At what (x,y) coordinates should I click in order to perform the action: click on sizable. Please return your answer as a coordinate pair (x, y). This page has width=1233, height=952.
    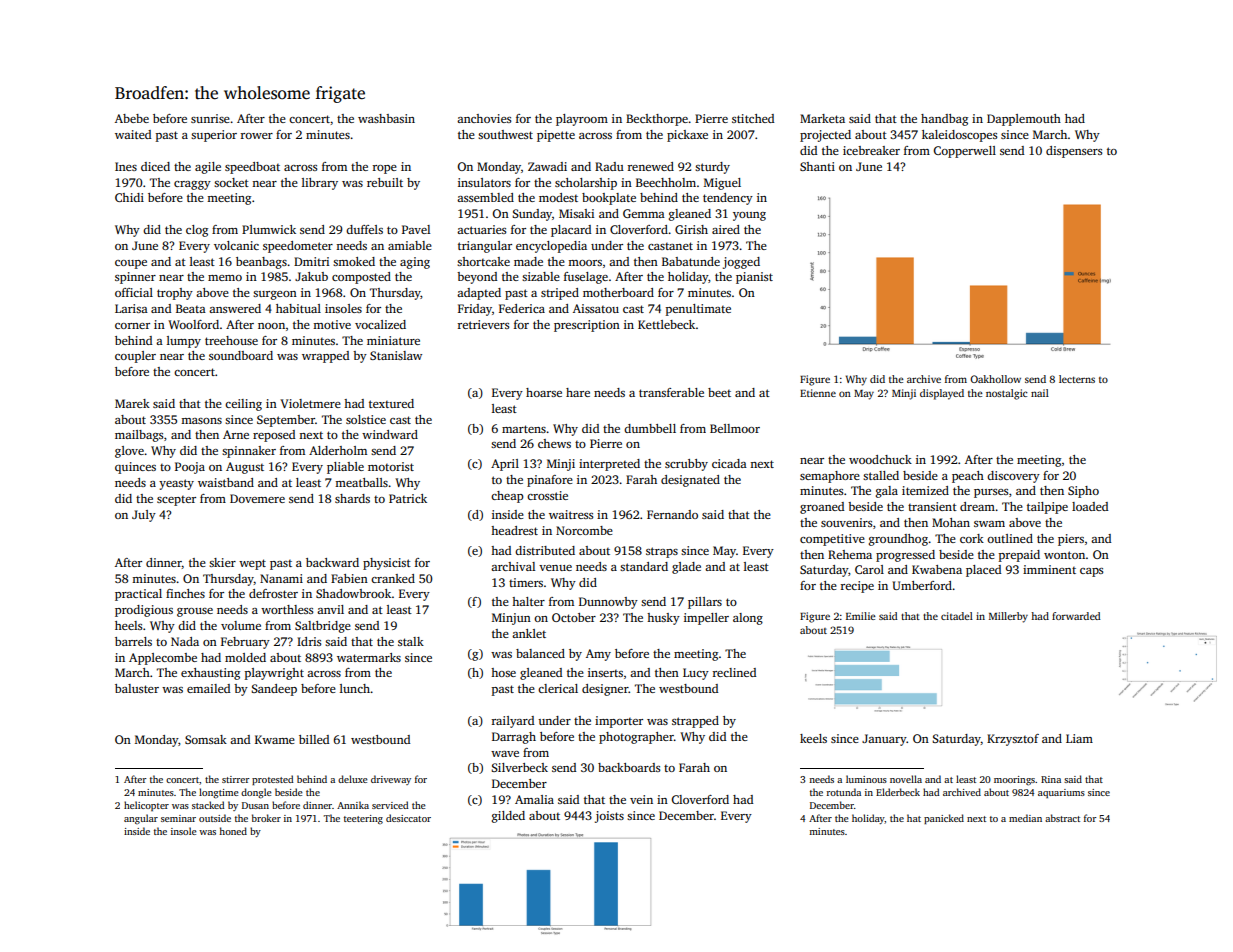
    Looking at the image, I should click on (541, 276).
